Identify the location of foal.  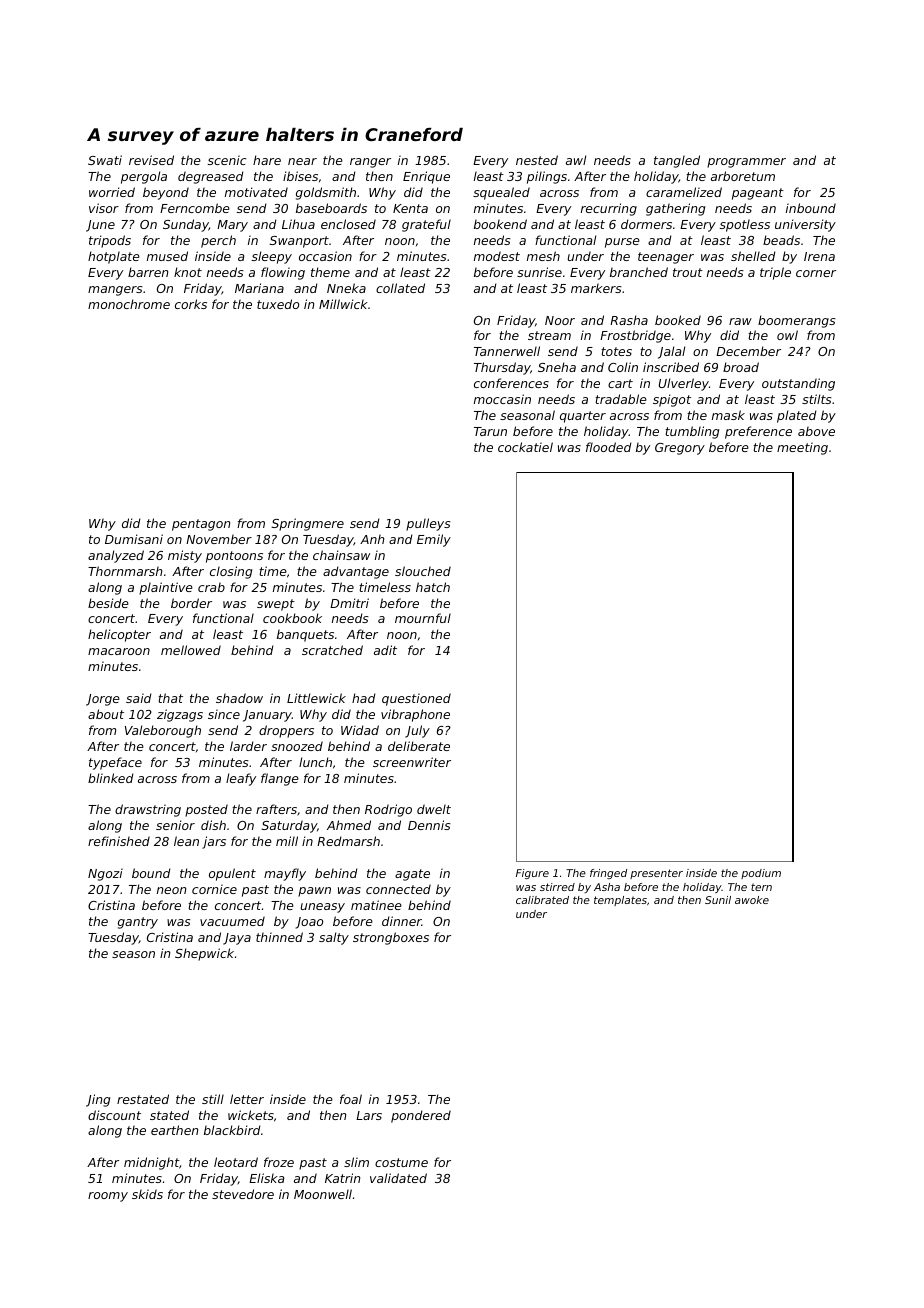
(351, 1099).
